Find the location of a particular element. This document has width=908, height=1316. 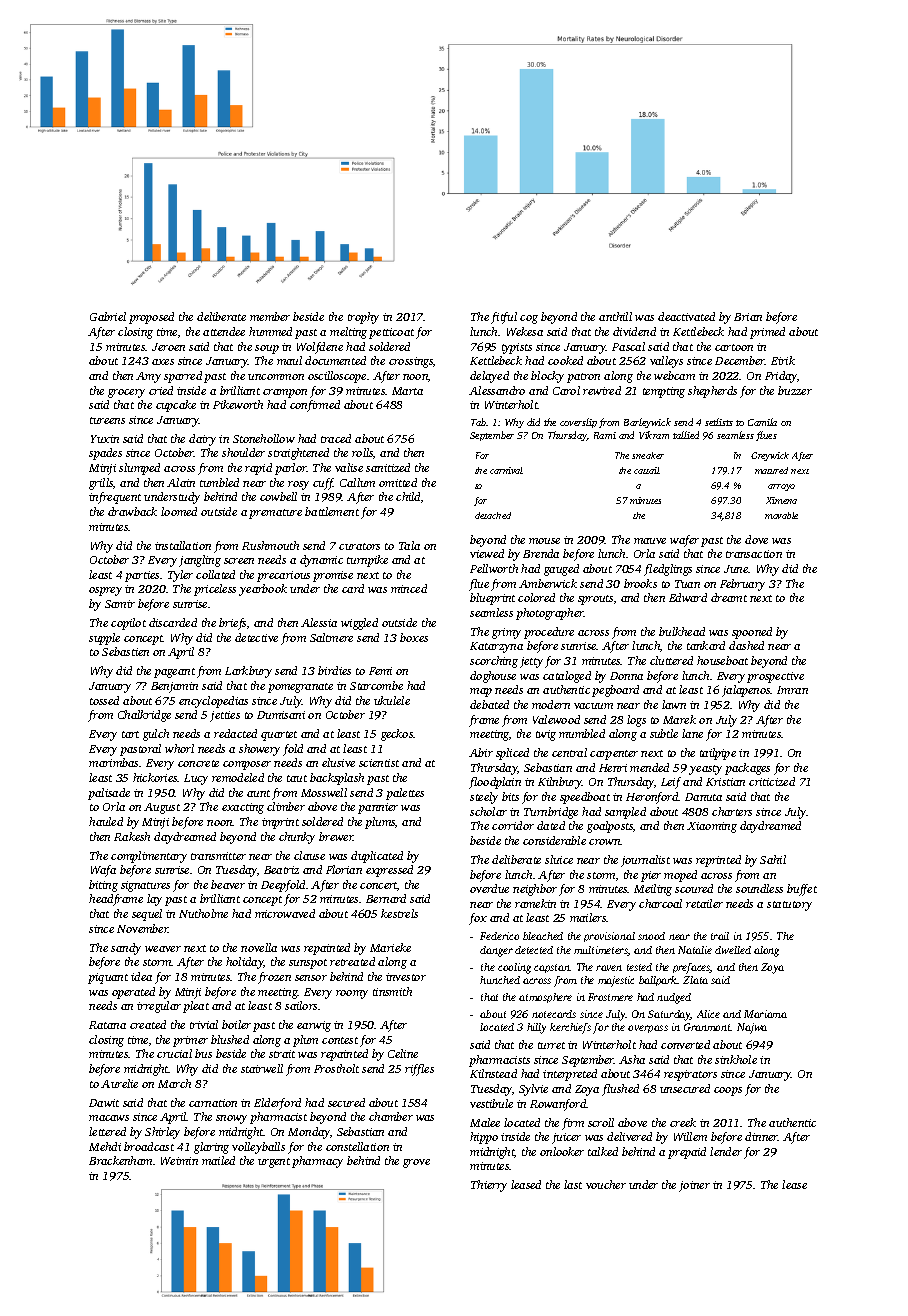

Alessandro is located at coordinates (497, 390).
